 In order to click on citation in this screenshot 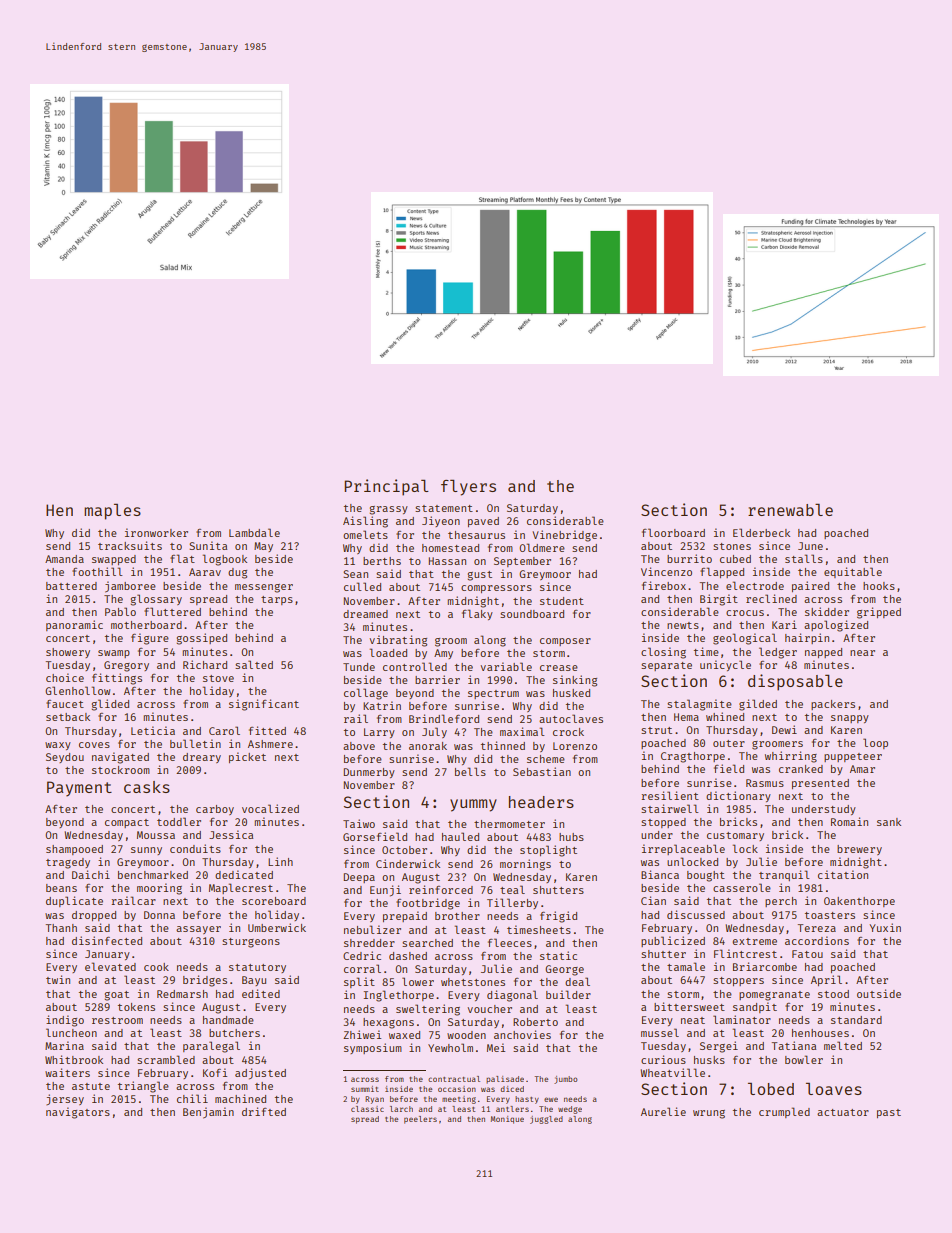, I will do `click(843, 874)`.
